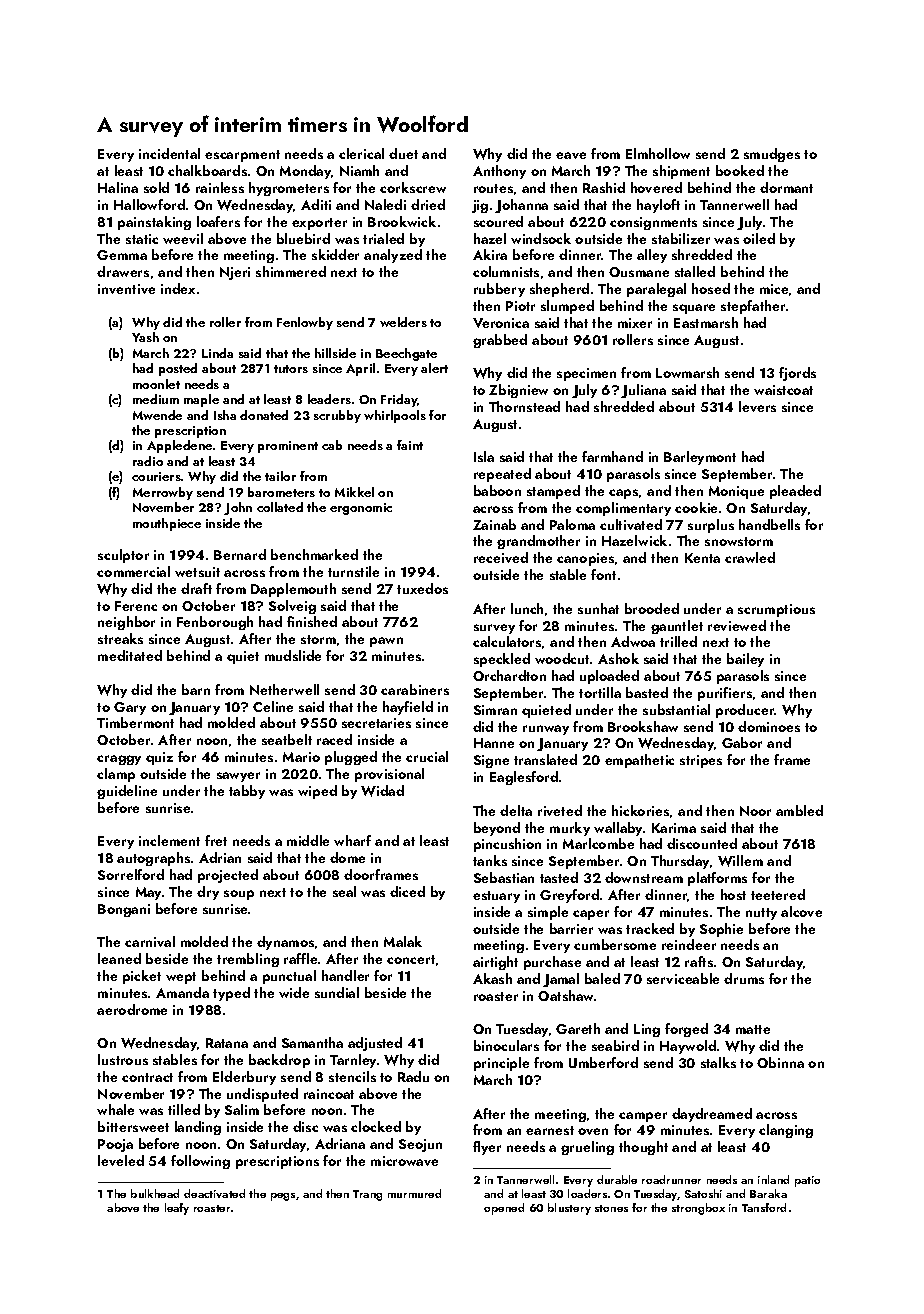 The width and height of the screenshot is (924, 1314). Describe the element at coordinates (177, 1209) in the screenshot. I see `leafy` at that location.
